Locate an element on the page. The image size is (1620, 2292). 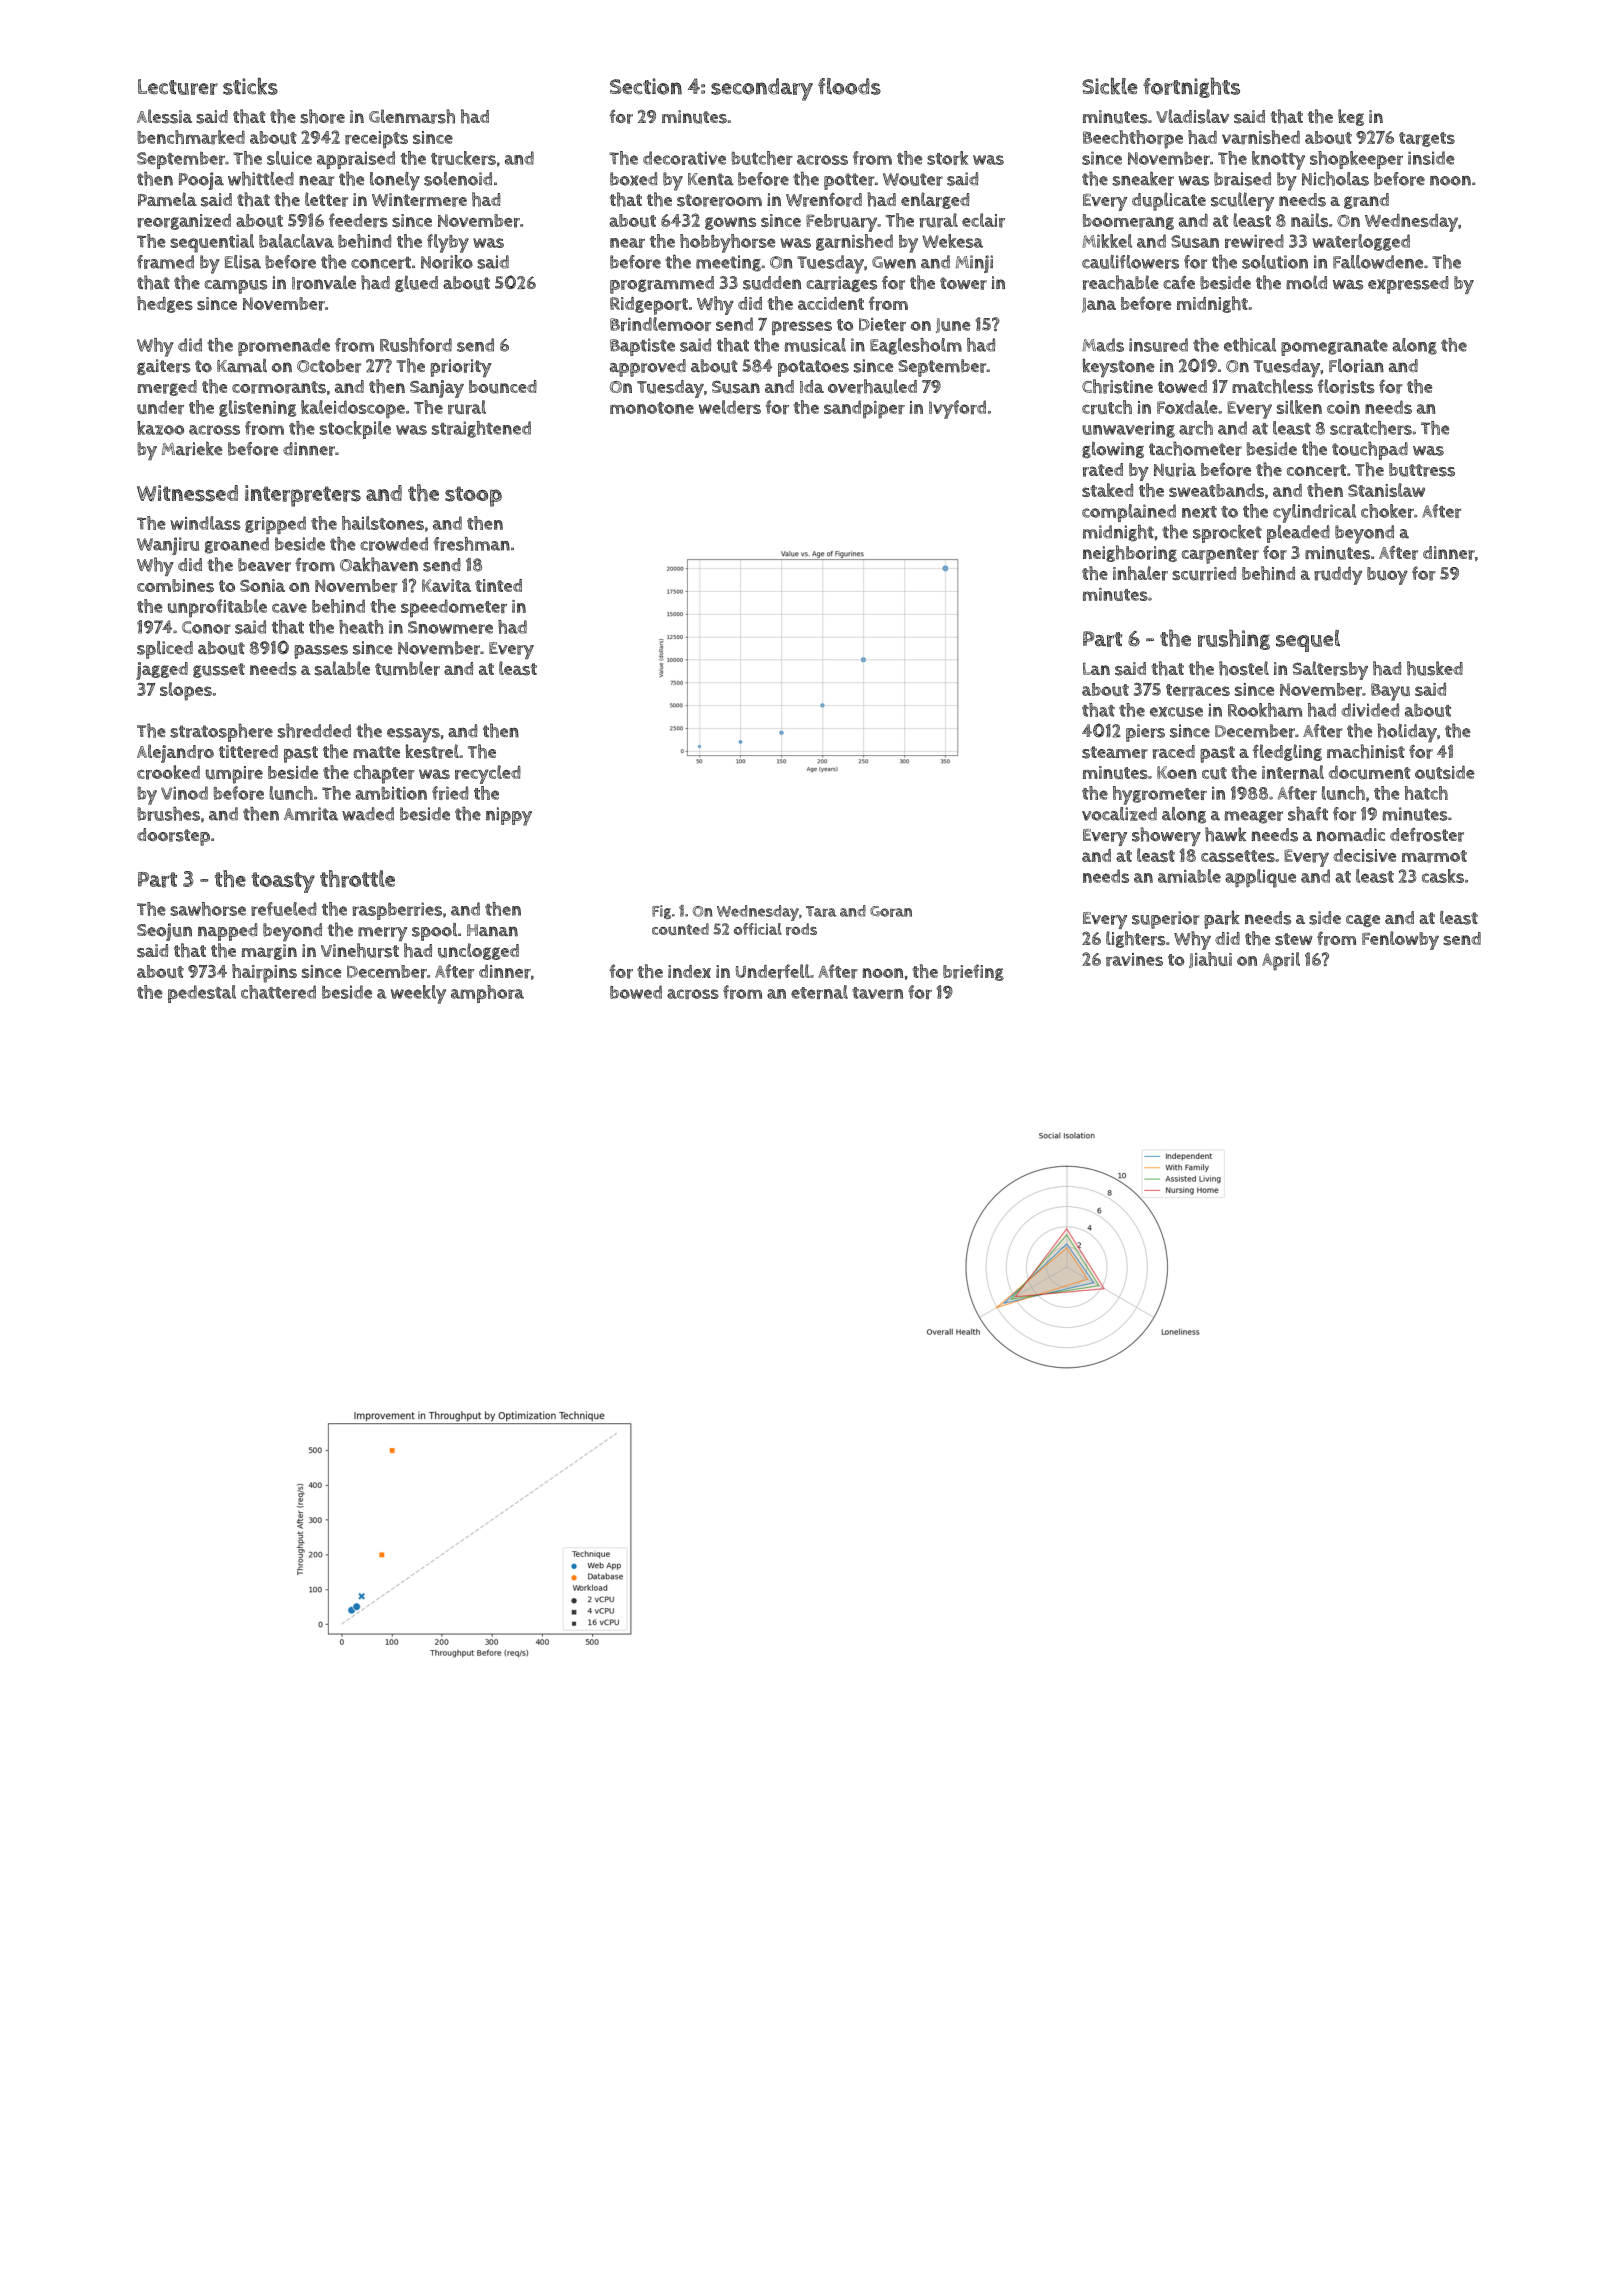
flyby is located at coordinates (448, 243).
